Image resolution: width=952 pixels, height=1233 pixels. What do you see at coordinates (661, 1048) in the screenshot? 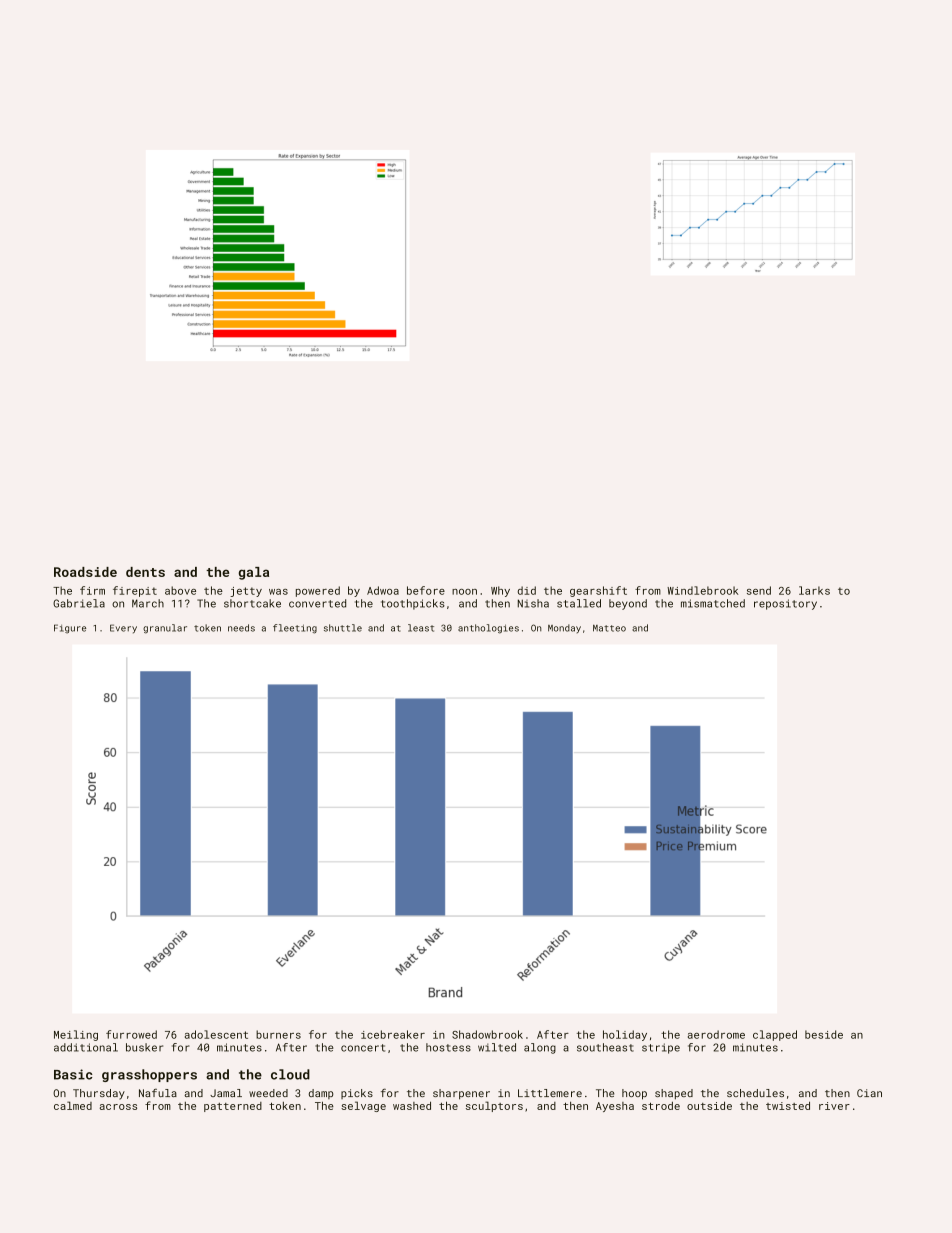
I see `stripe` at bounding box center [661, 1048].
